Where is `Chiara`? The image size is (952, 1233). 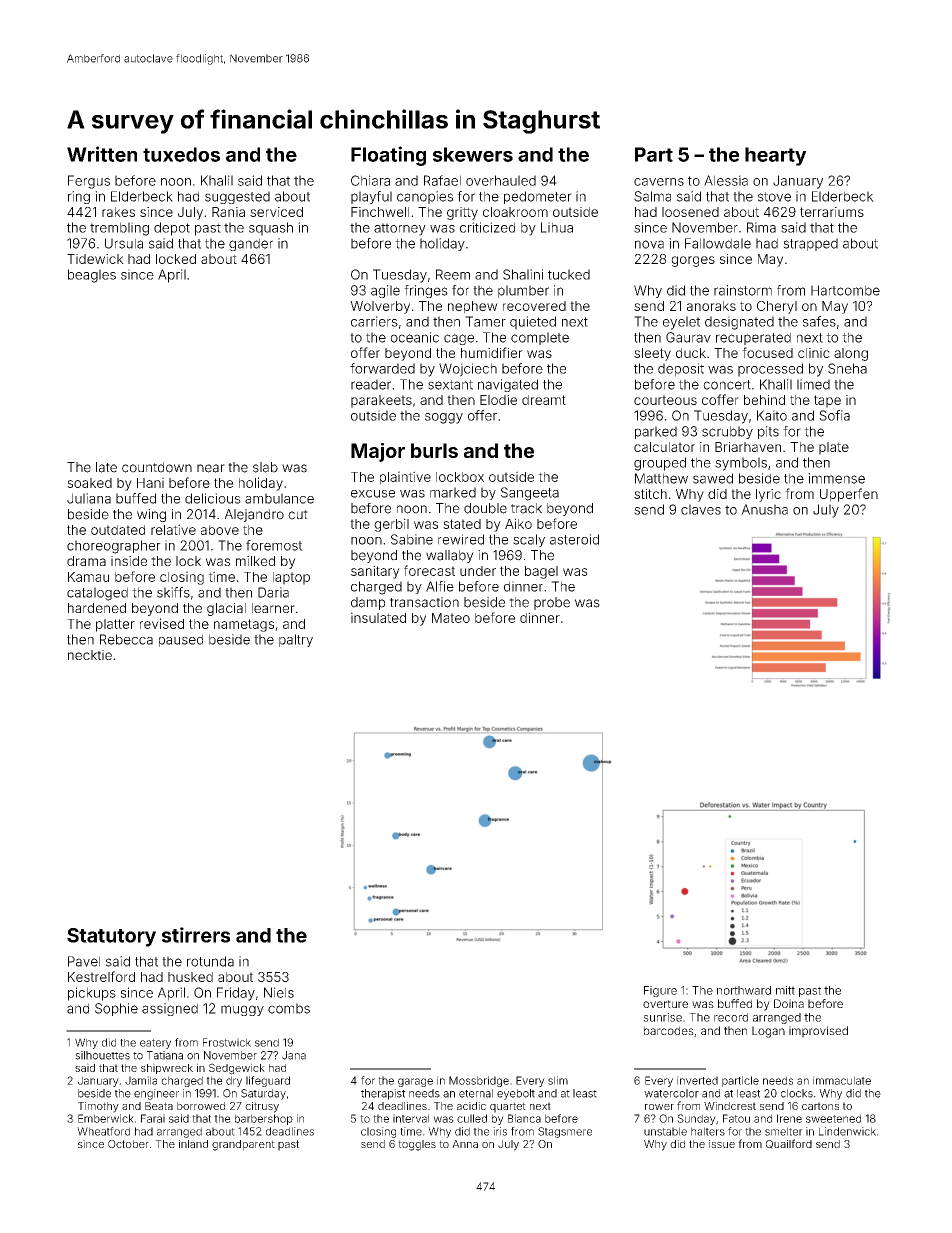
Chiara is located at coordinates (370, 180).
